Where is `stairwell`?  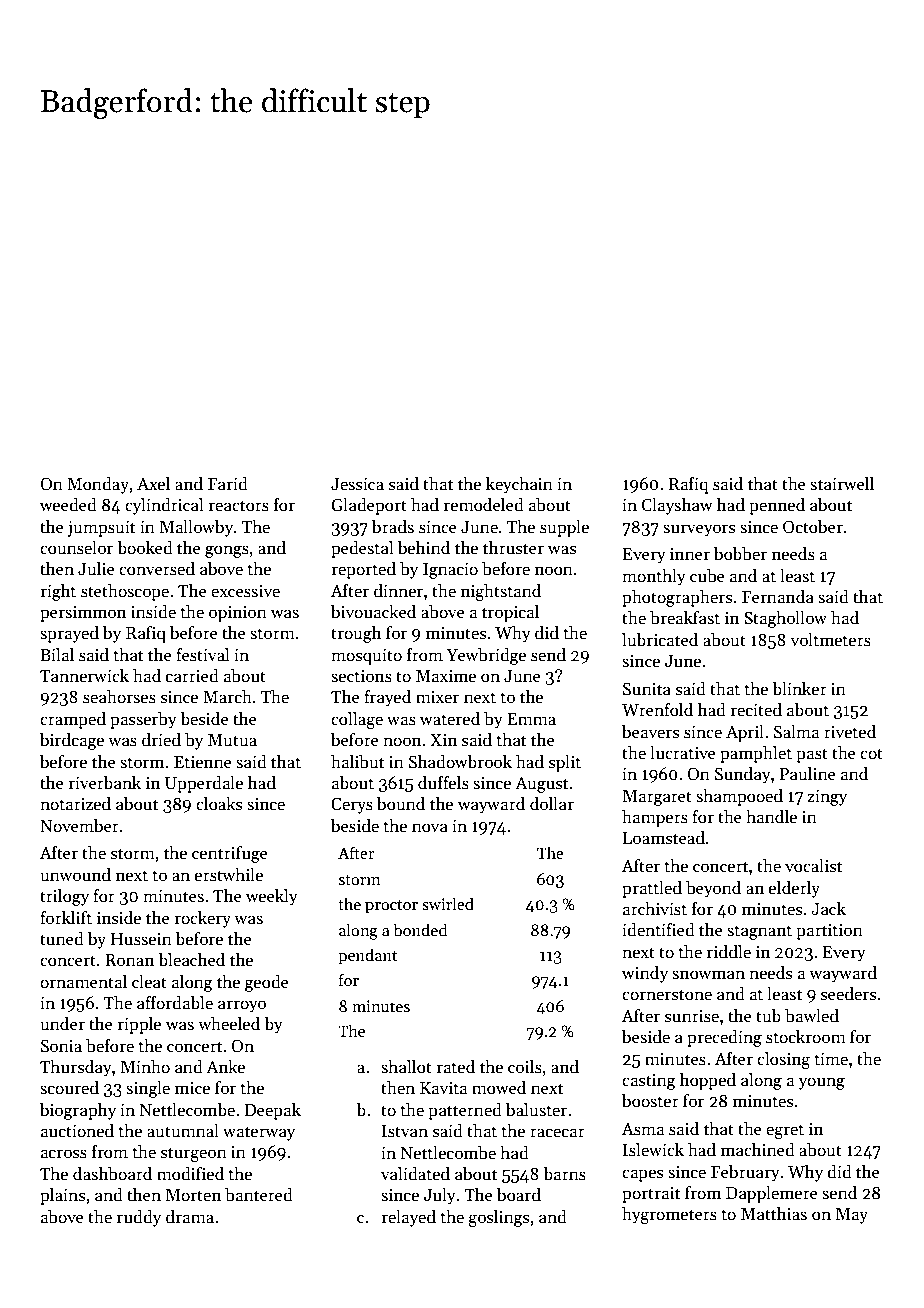 stairwell is located at coordinates (842, 484).
